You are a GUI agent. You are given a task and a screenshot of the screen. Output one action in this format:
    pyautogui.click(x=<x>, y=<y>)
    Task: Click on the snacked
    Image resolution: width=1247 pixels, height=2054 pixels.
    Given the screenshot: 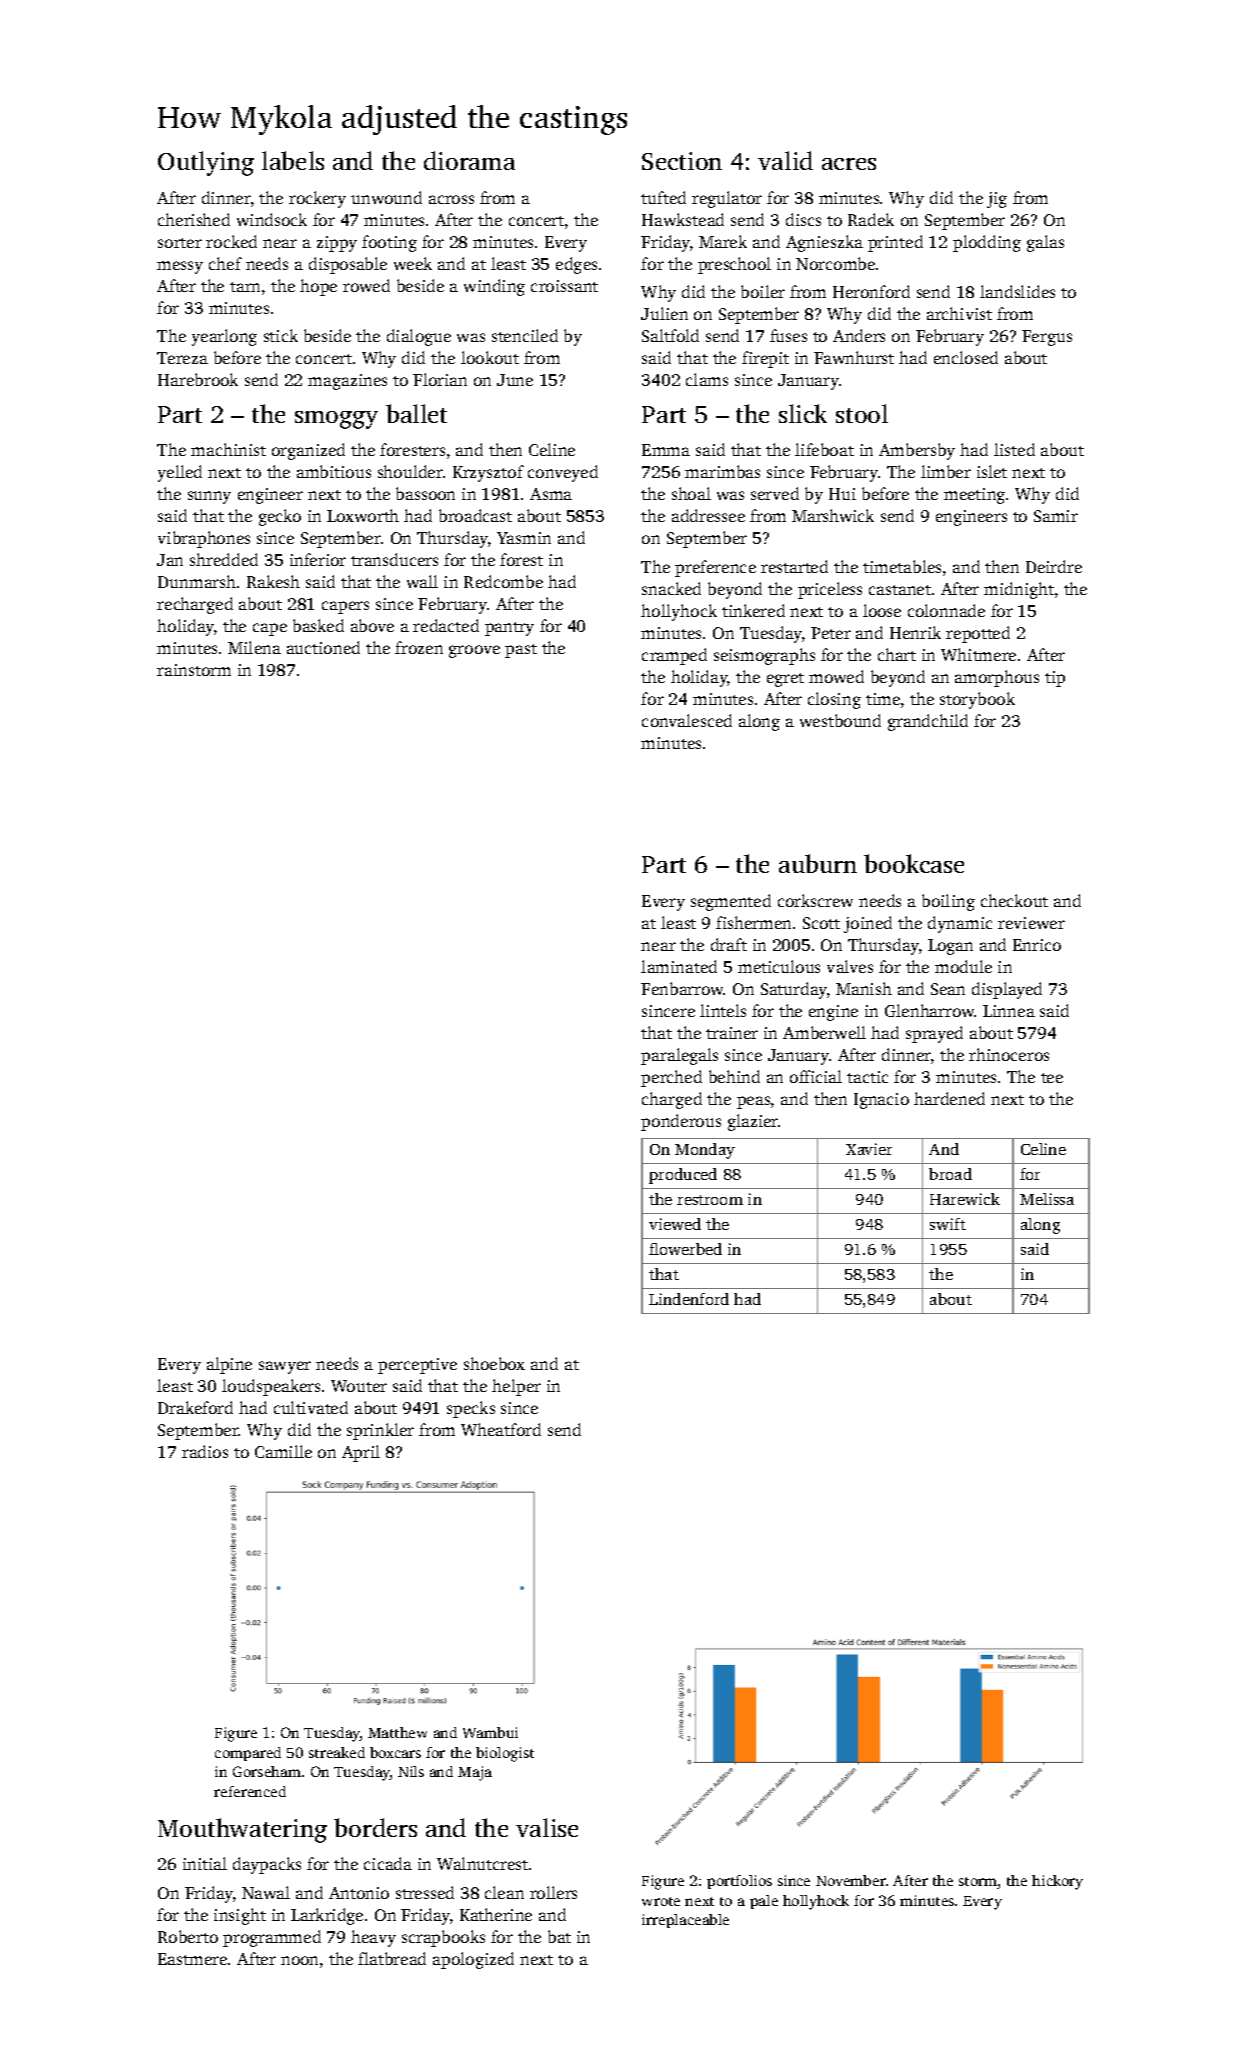 What is the action you would take?
    pyautogui.click(x=671, y=588)
